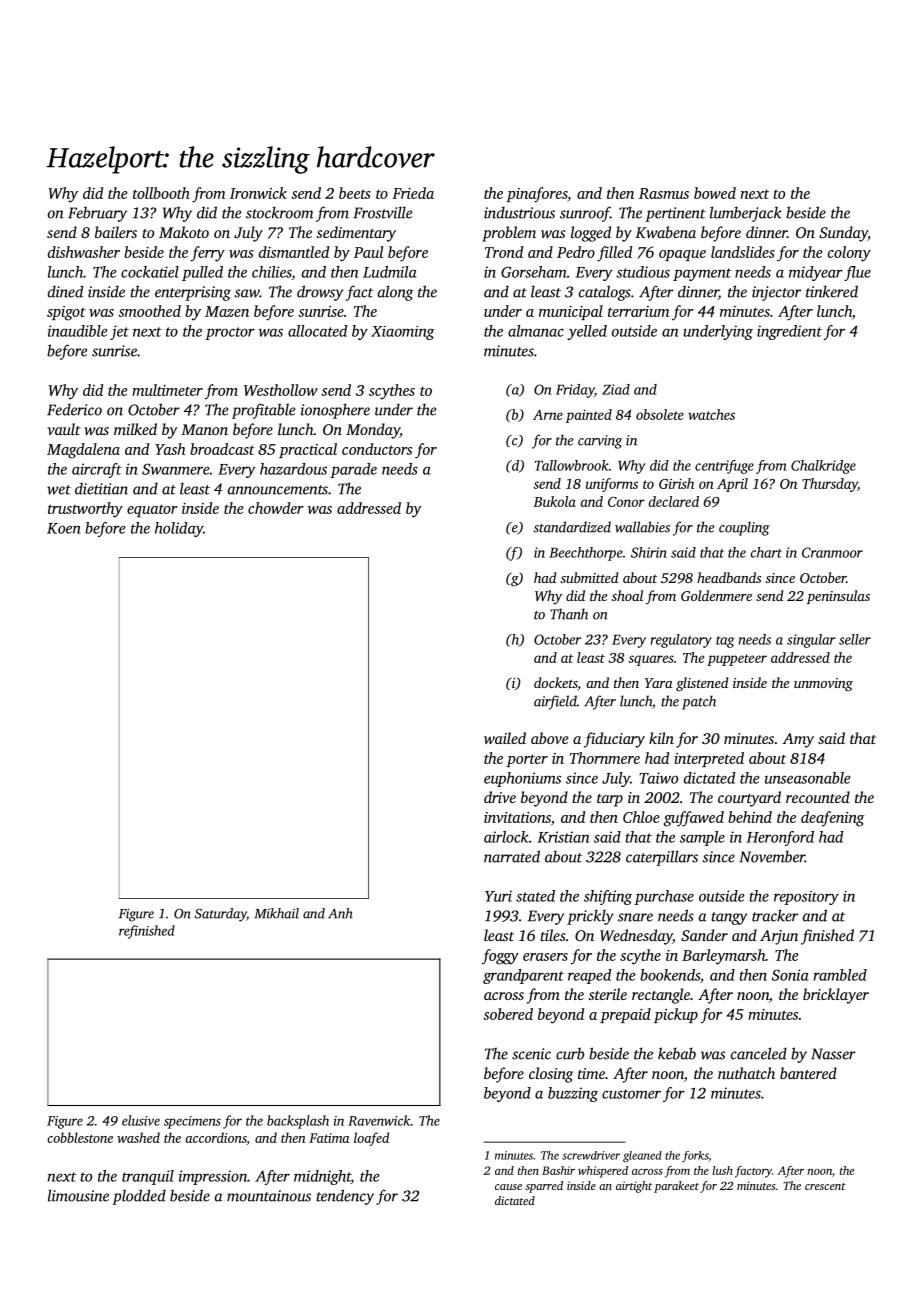 This document has width=924, height=1314. What do you see at coordinates (808, 1073) in the document?
I see `bantered` at bounding box center [808, 1073].
